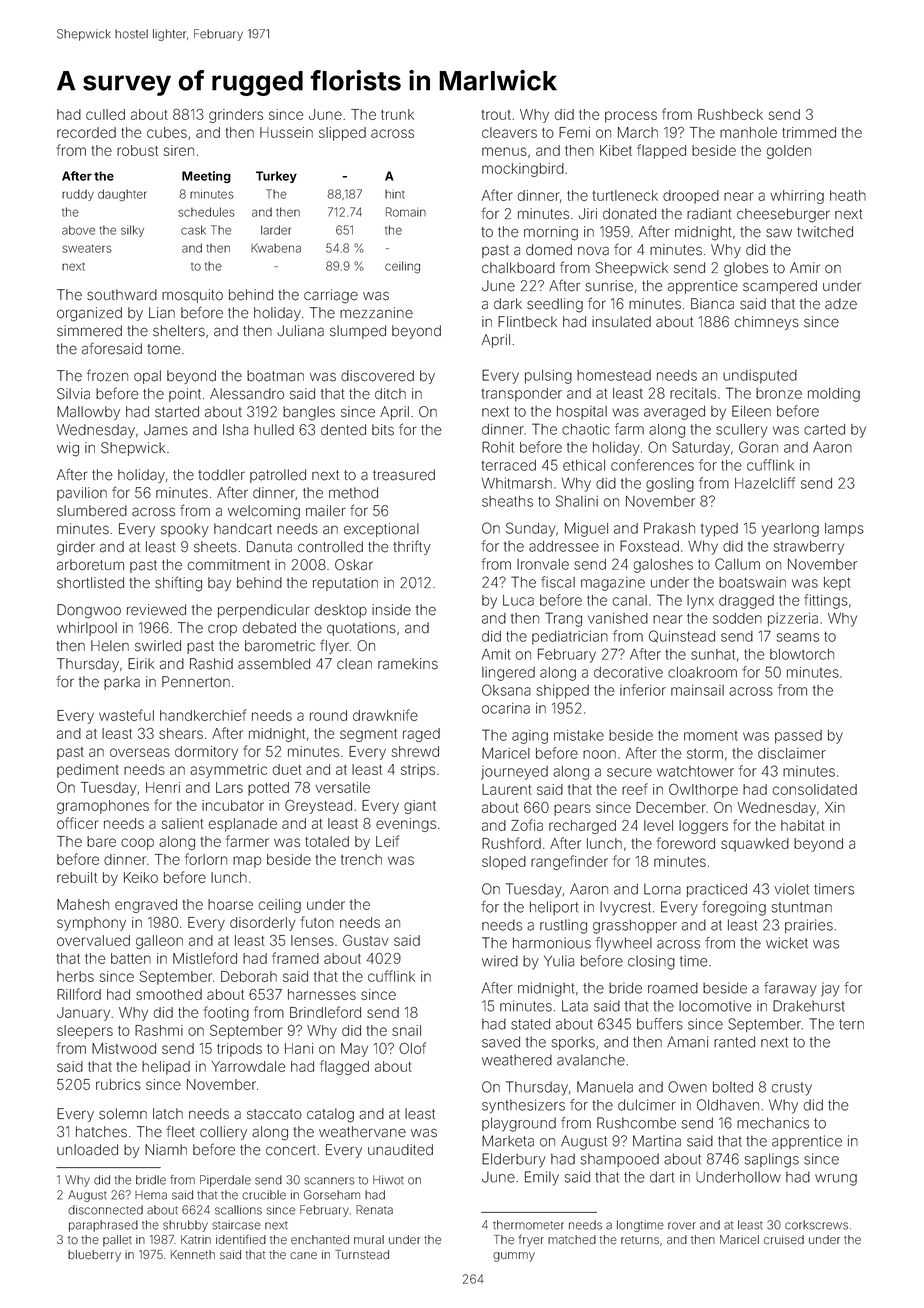  I want to click on Silvia, so click(73, 394).
